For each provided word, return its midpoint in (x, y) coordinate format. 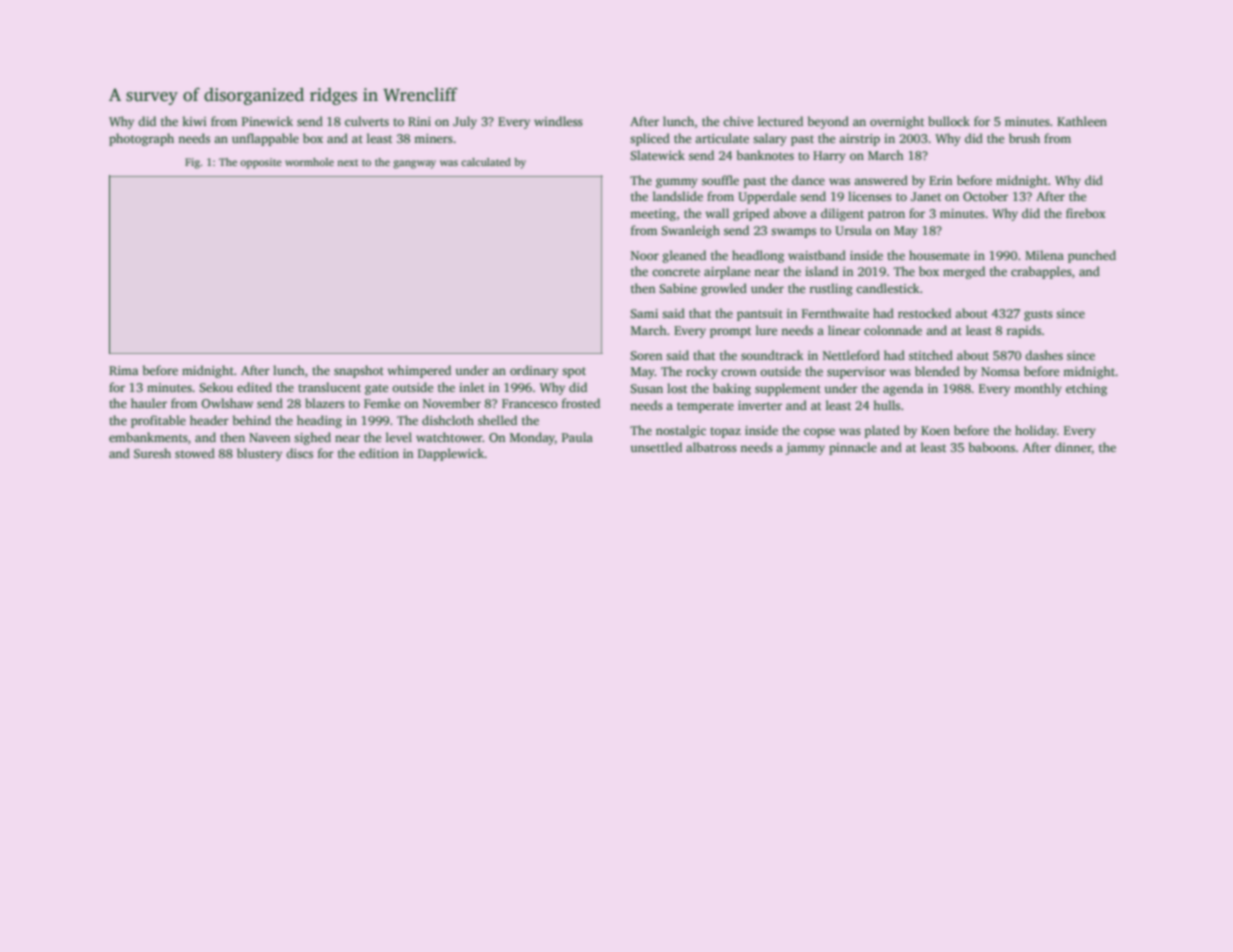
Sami (644, 313)
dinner (1073, 447)
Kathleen (1082, 121)
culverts (367, 121)
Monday (532, 438)
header (209, 420)
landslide (678, 196)
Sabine (678, 288)
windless (558, 121)
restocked (924, 313)
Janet (926, 196)
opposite (261, 163)
